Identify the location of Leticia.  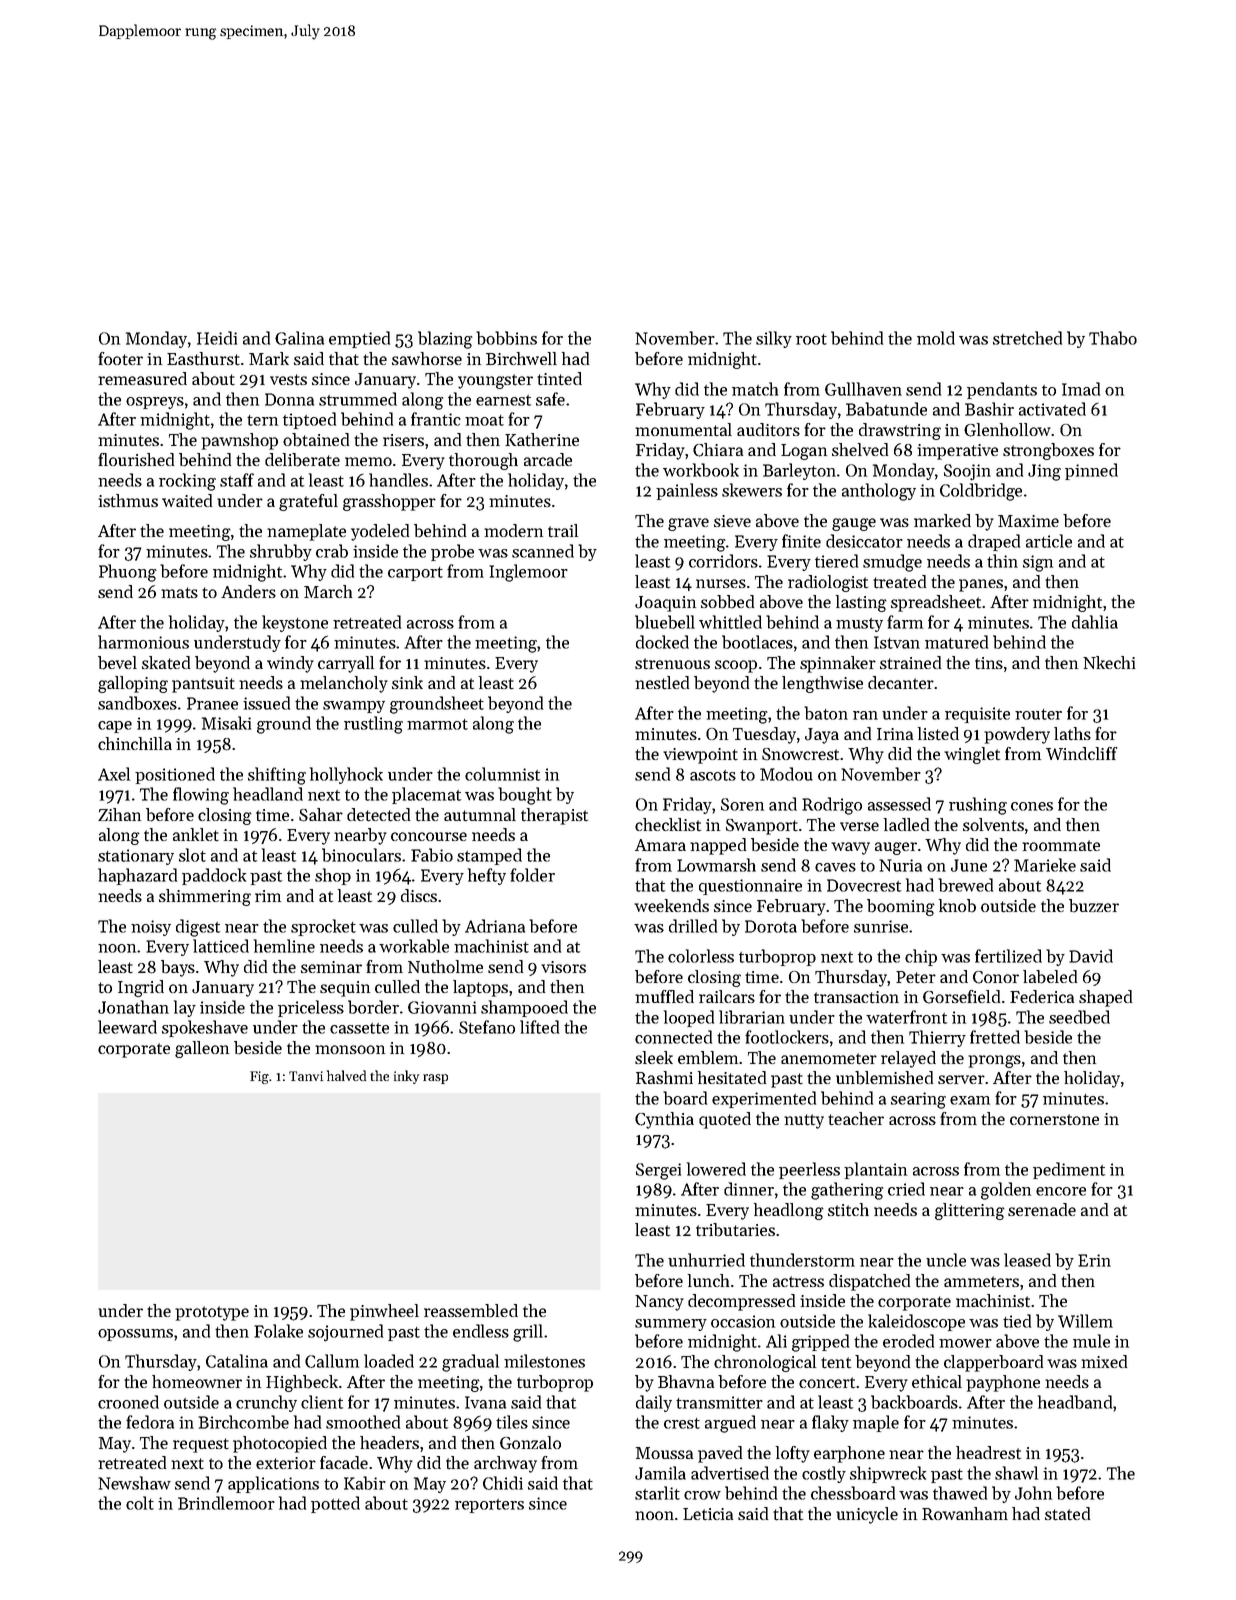
(708, 1514).
